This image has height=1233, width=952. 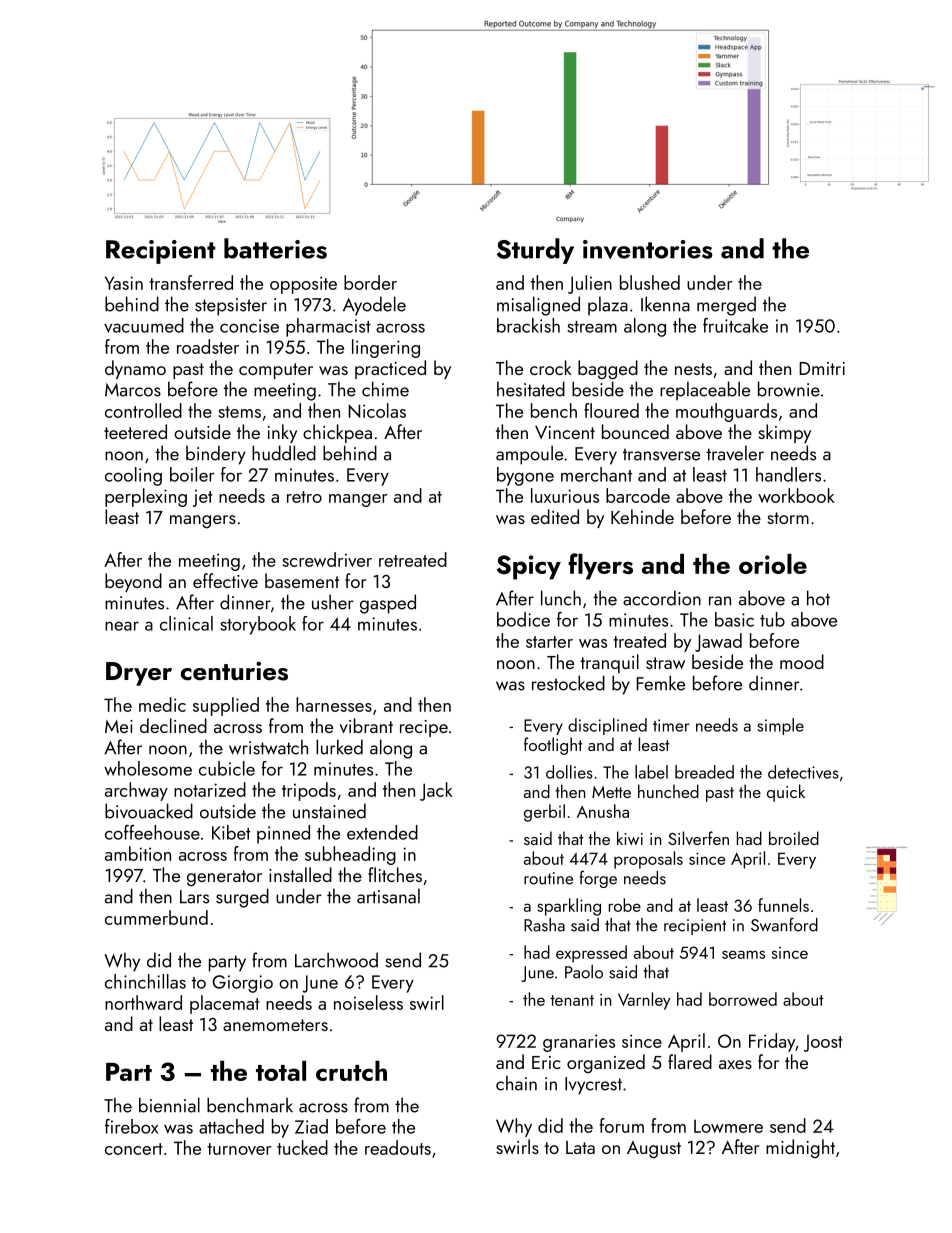 I want to click on inventories, so click(x=648, y=249).
